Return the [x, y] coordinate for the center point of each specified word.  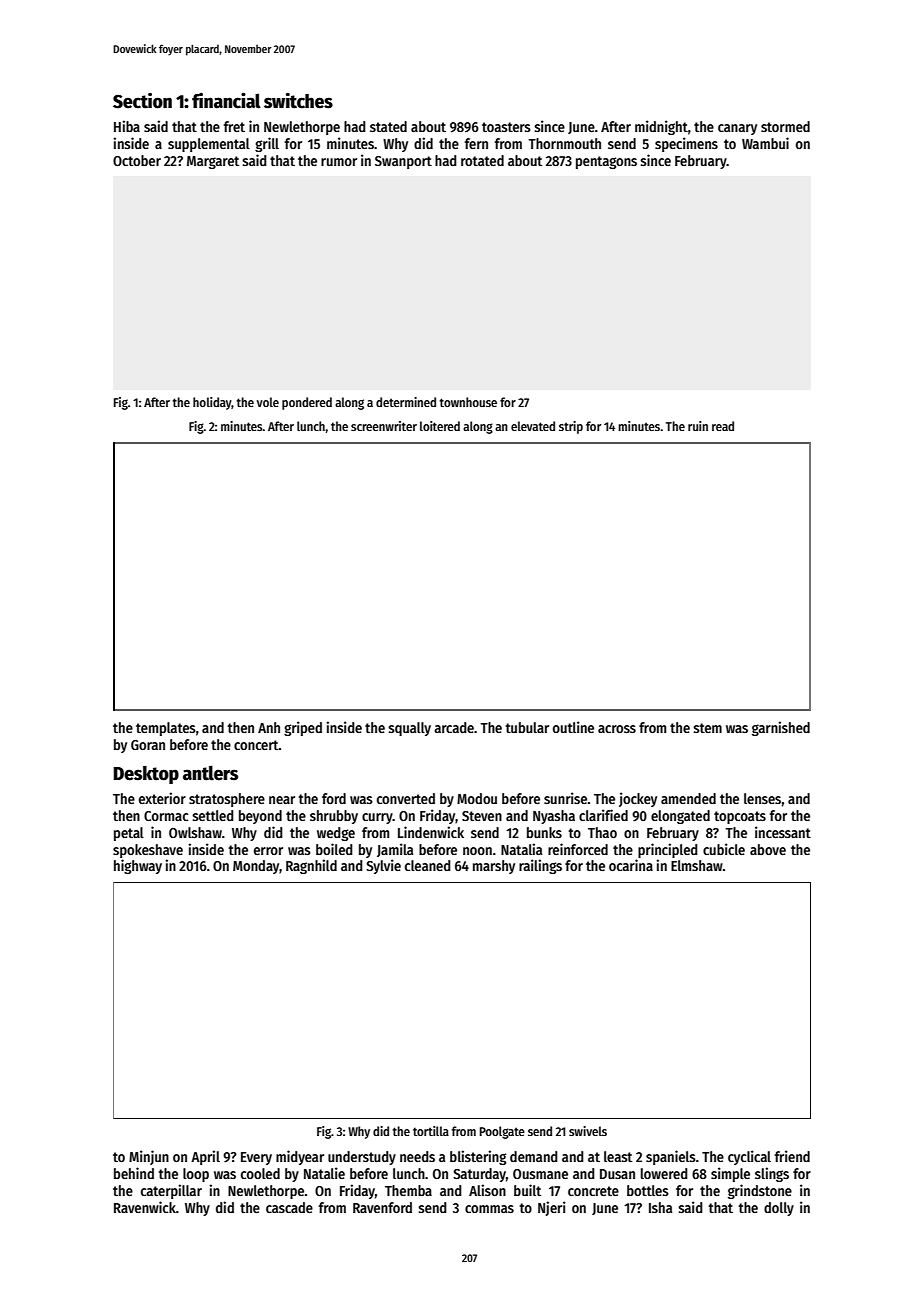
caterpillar [171, 1191]
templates [166, 729]
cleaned [428, 865]
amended [688, 798]
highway [138, 866]
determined [406, 402]
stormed [785, 126]
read [723, 426]
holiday [212, 403]
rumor [339, 162]
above [768, 849]
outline [573, 727]
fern [476, 143]
